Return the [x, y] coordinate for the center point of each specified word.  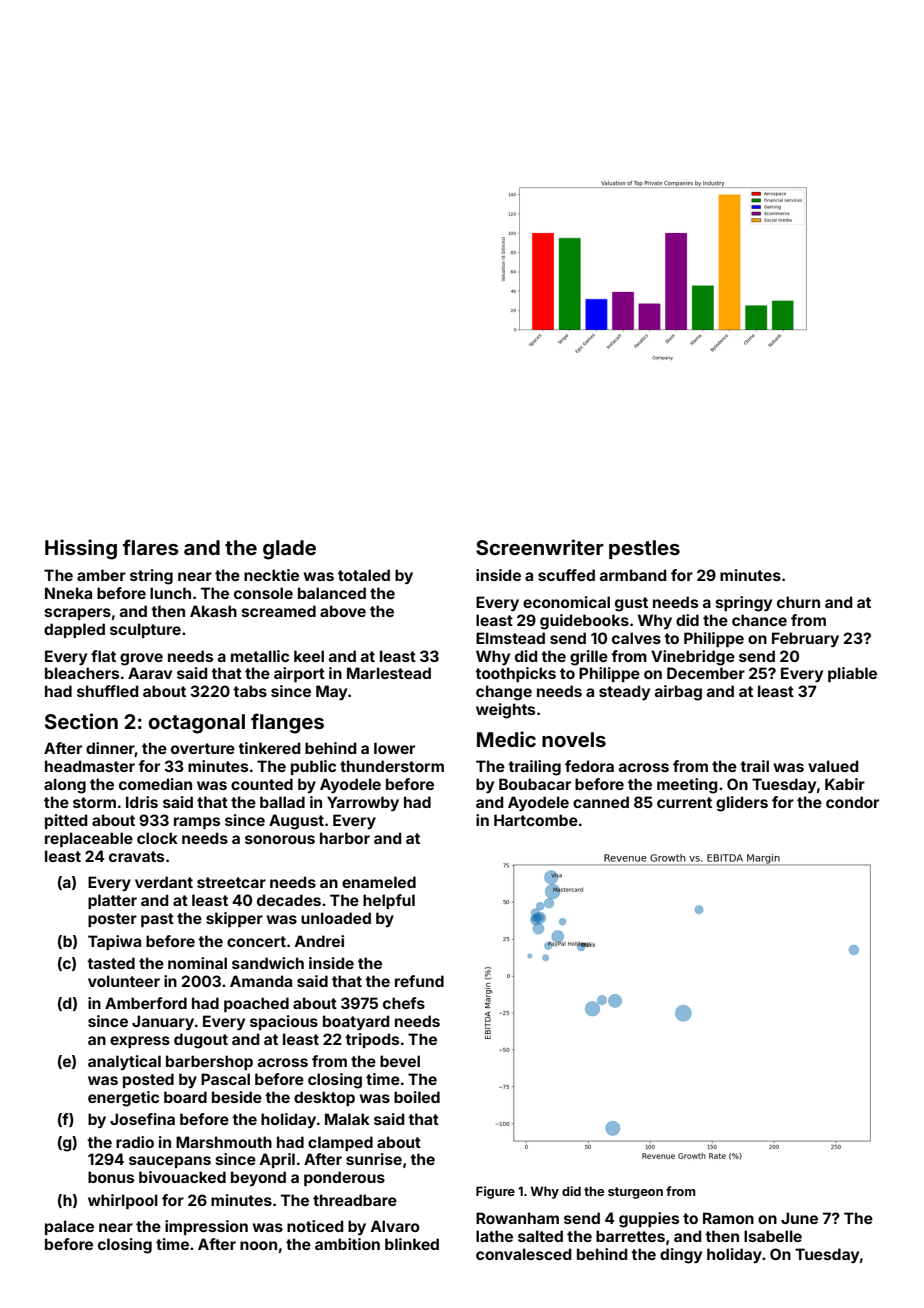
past [157, 920]
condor [852, 802]
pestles [644, 549]
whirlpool [123, 1201]
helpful [389, 901]
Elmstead [510, 638]
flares [151, 547]
